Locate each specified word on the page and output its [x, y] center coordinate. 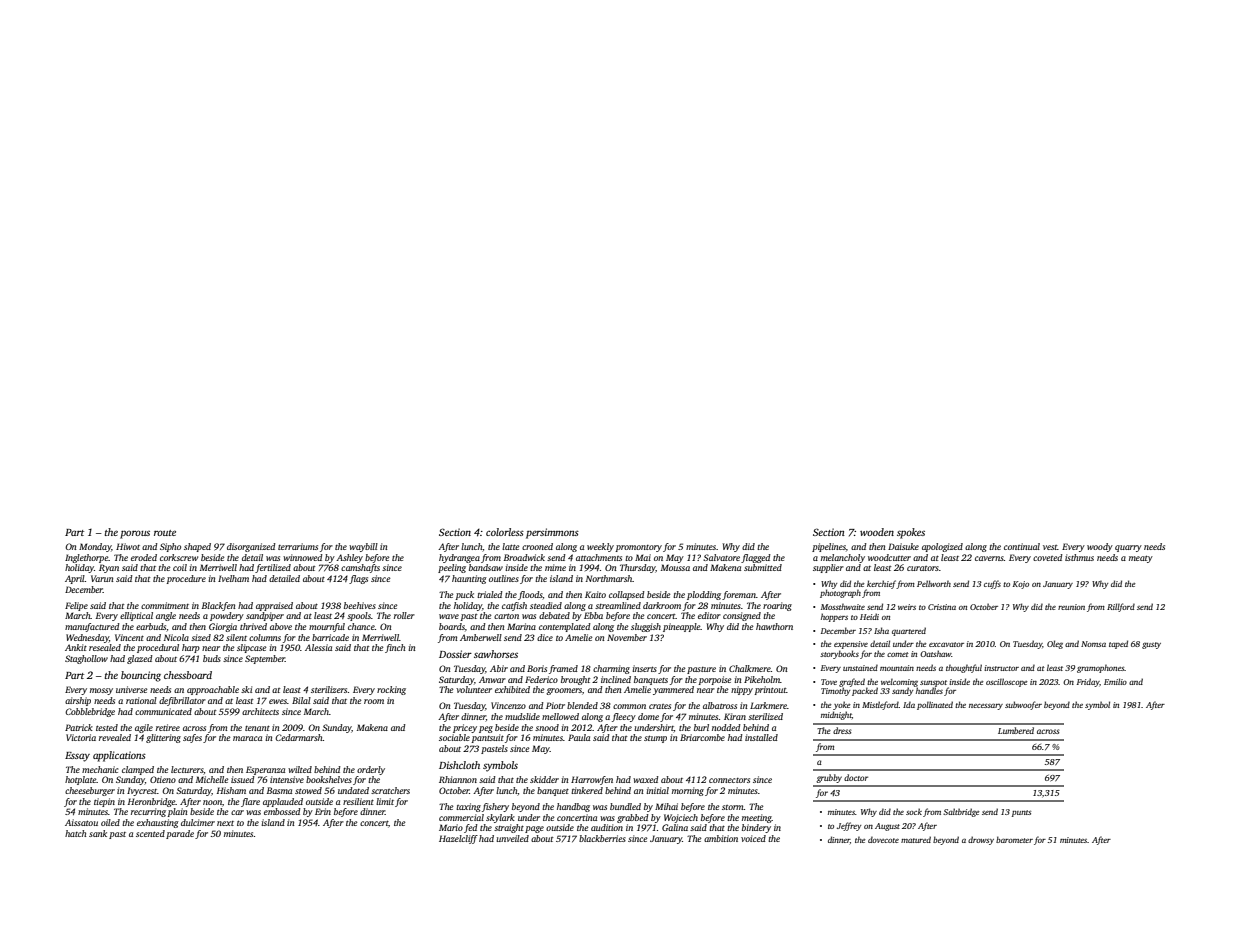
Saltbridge [961, 812]
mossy [101, 691]
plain [177, 812]
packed [865, 691]
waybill [363, 547]
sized [201, 637]
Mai [643, 557]
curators [923, 568]
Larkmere [768, 705]
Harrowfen [592, 780]
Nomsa [1093, 644]
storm [733, 807]
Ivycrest [142, 791]
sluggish [646, 627]
